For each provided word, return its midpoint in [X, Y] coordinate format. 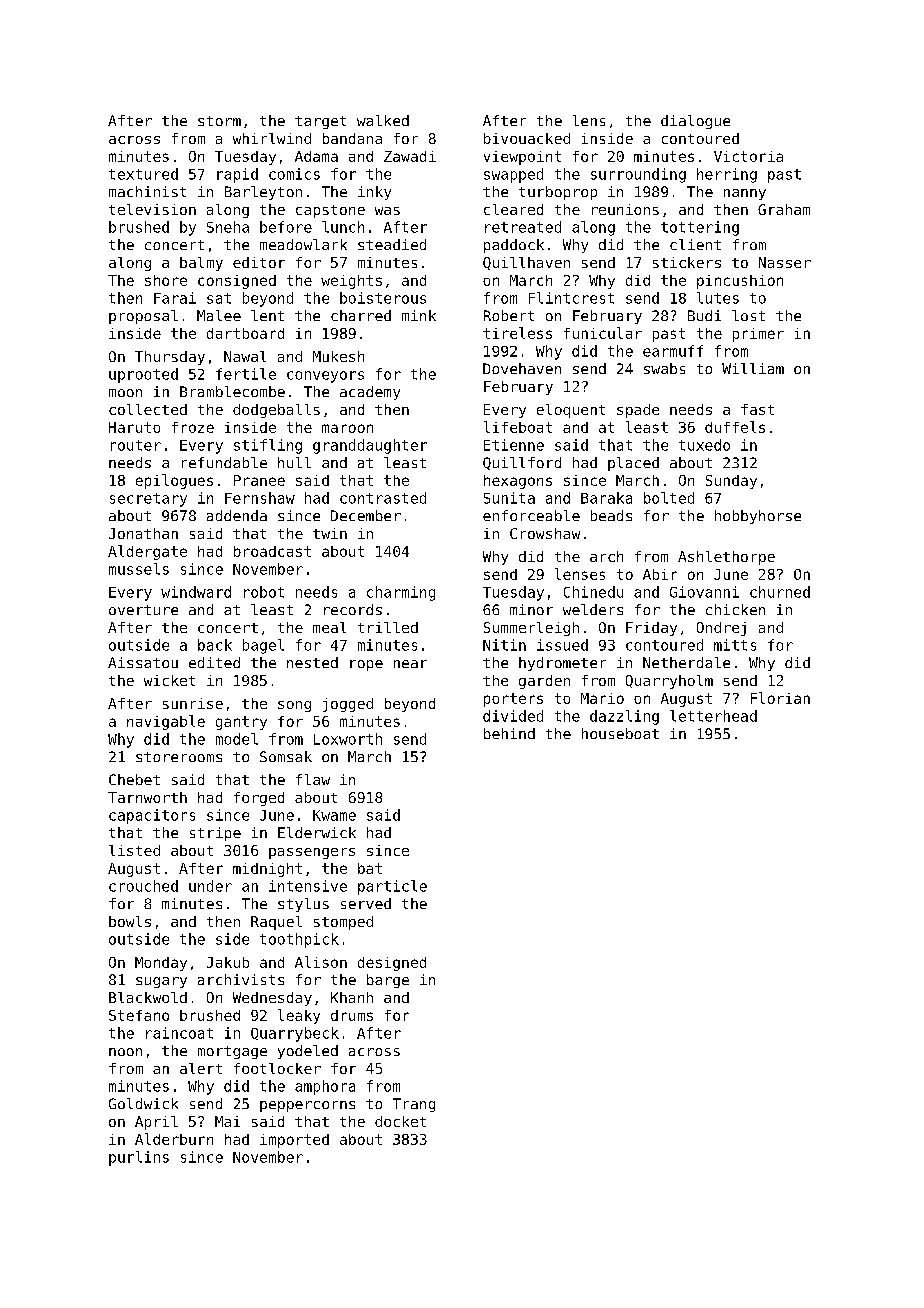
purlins [139, 1158]
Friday [651, 629]
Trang [414, 1105]
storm [219, 121]
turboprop [558, 193]
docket [400, 1121]
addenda [237, 515]
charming [401, 593]
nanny [745, 194]
